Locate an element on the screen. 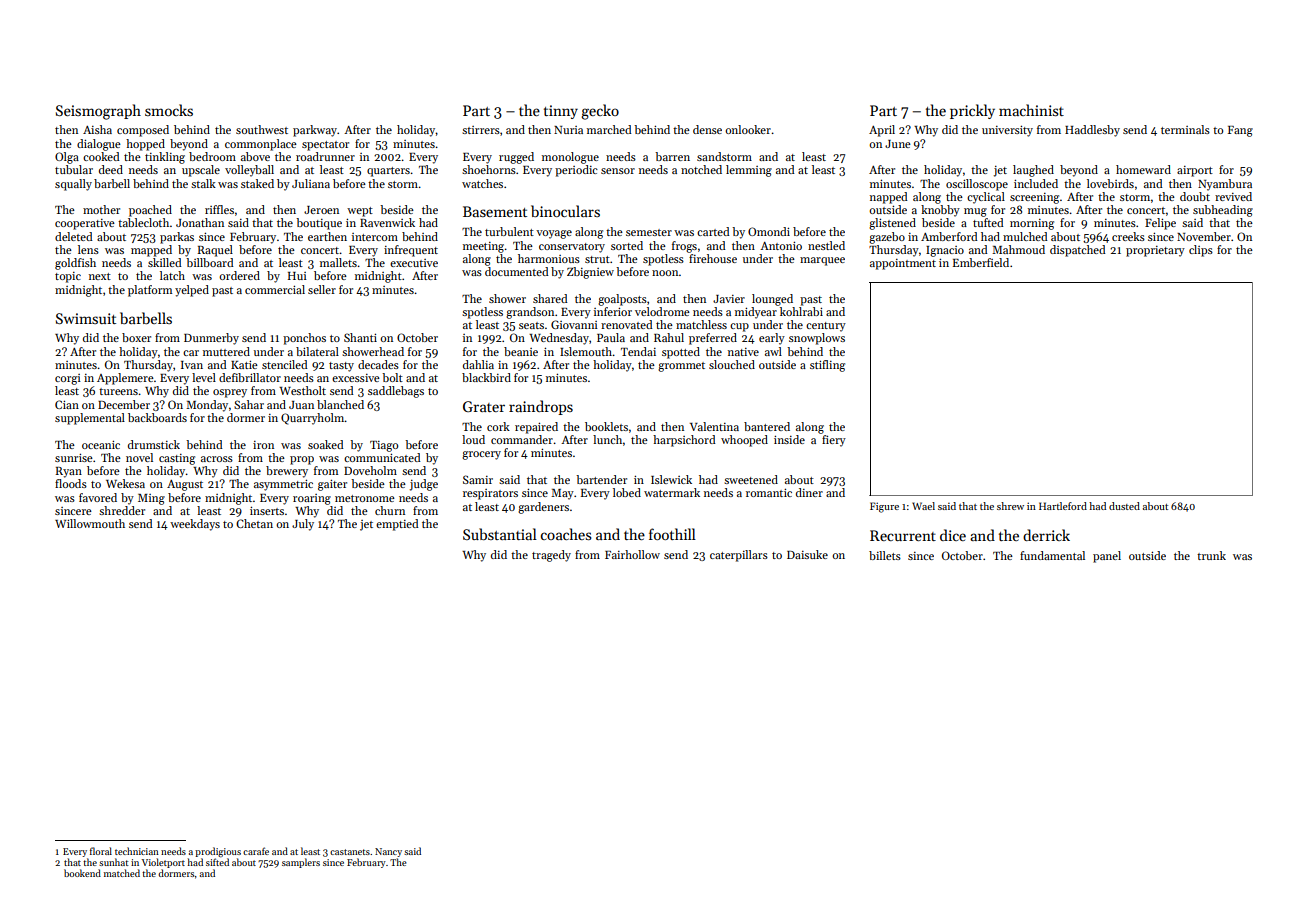 Image resolution: width=1308 pixels, height=924 pixels. matched is located at coordinates (122, 873).
